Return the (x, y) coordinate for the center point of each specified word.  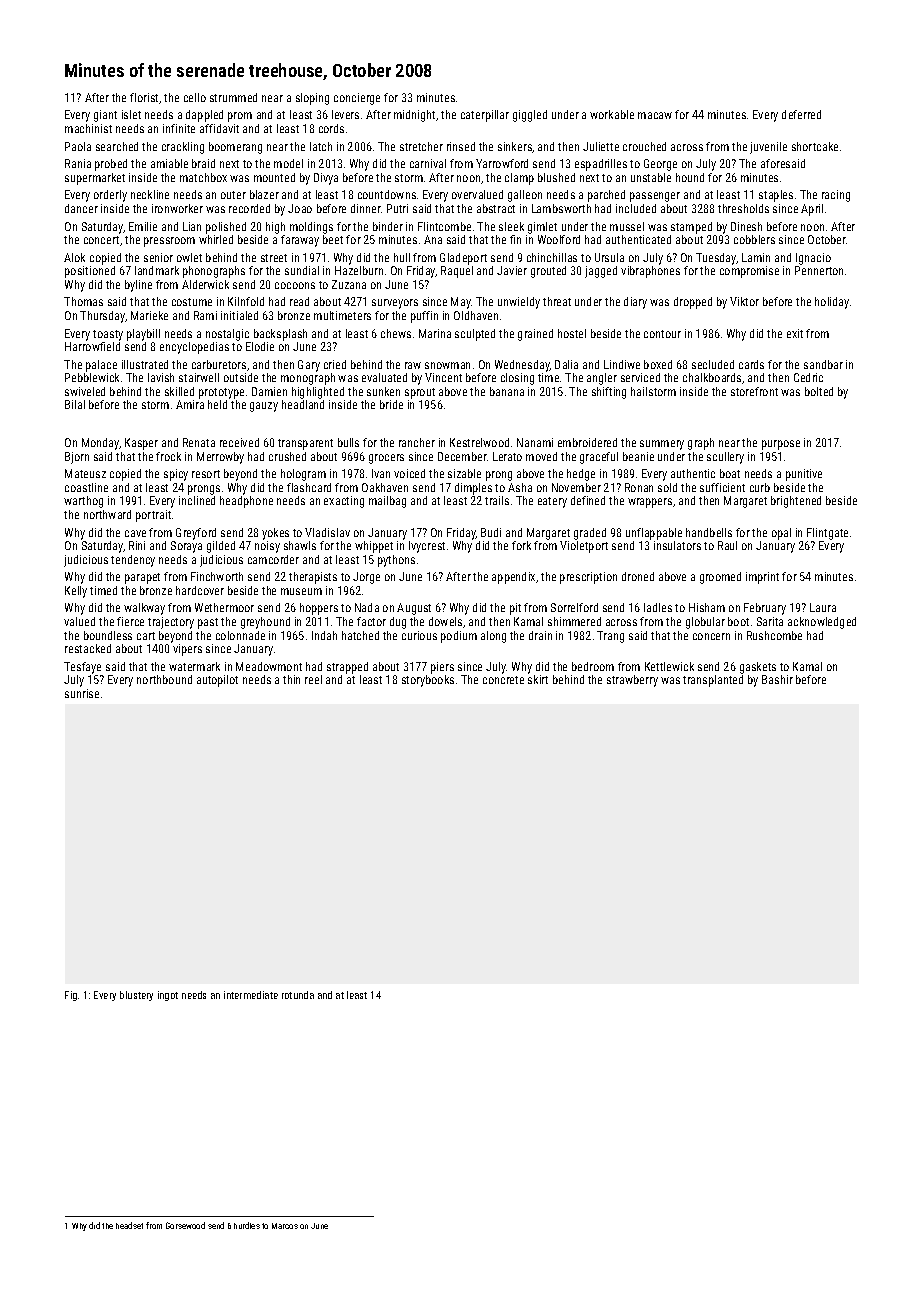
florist (144, 97)
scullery (725, 458)
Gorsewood (185, 1225)
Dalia (566, 364)
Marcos (285, 1226)
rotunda (298, 995)
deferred (801, 114)
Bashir (777, 679)
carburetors (219, 364)
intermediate (251, 995)
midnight (414, 116)
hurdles (247, 1225)
